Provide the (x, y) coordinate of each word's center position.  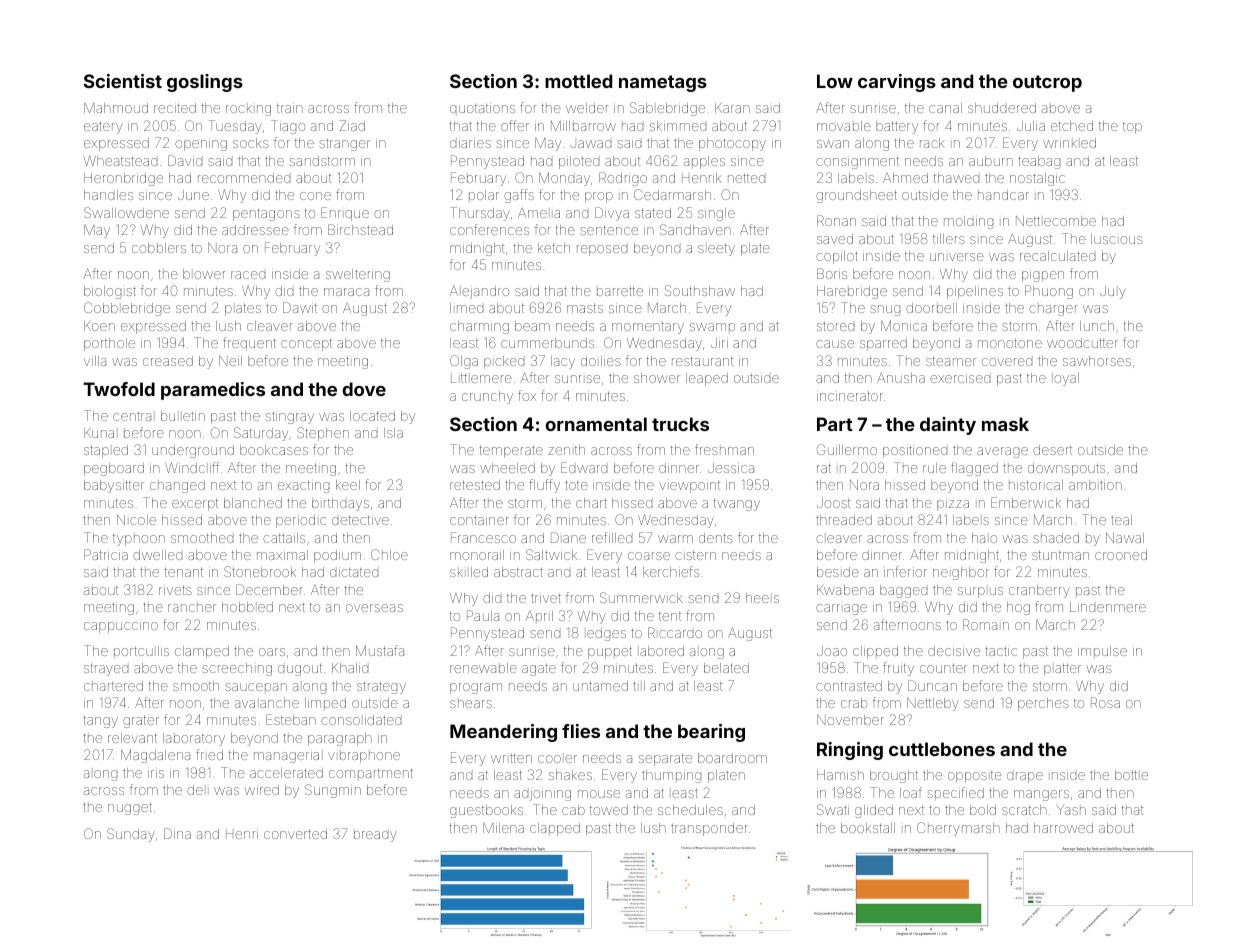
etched (1072, 126)
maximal (282, 555)
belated (726, 668)
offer (515, 125)
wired (262, 790)
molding (968, 222)
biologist (110, 292)
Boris (832, 273)
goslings (205, 83)
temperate (511, 452)
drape (1025, 777)
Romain (986, 624)
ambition (1095, 485)
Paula (483, 615)
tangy (100, 722)
